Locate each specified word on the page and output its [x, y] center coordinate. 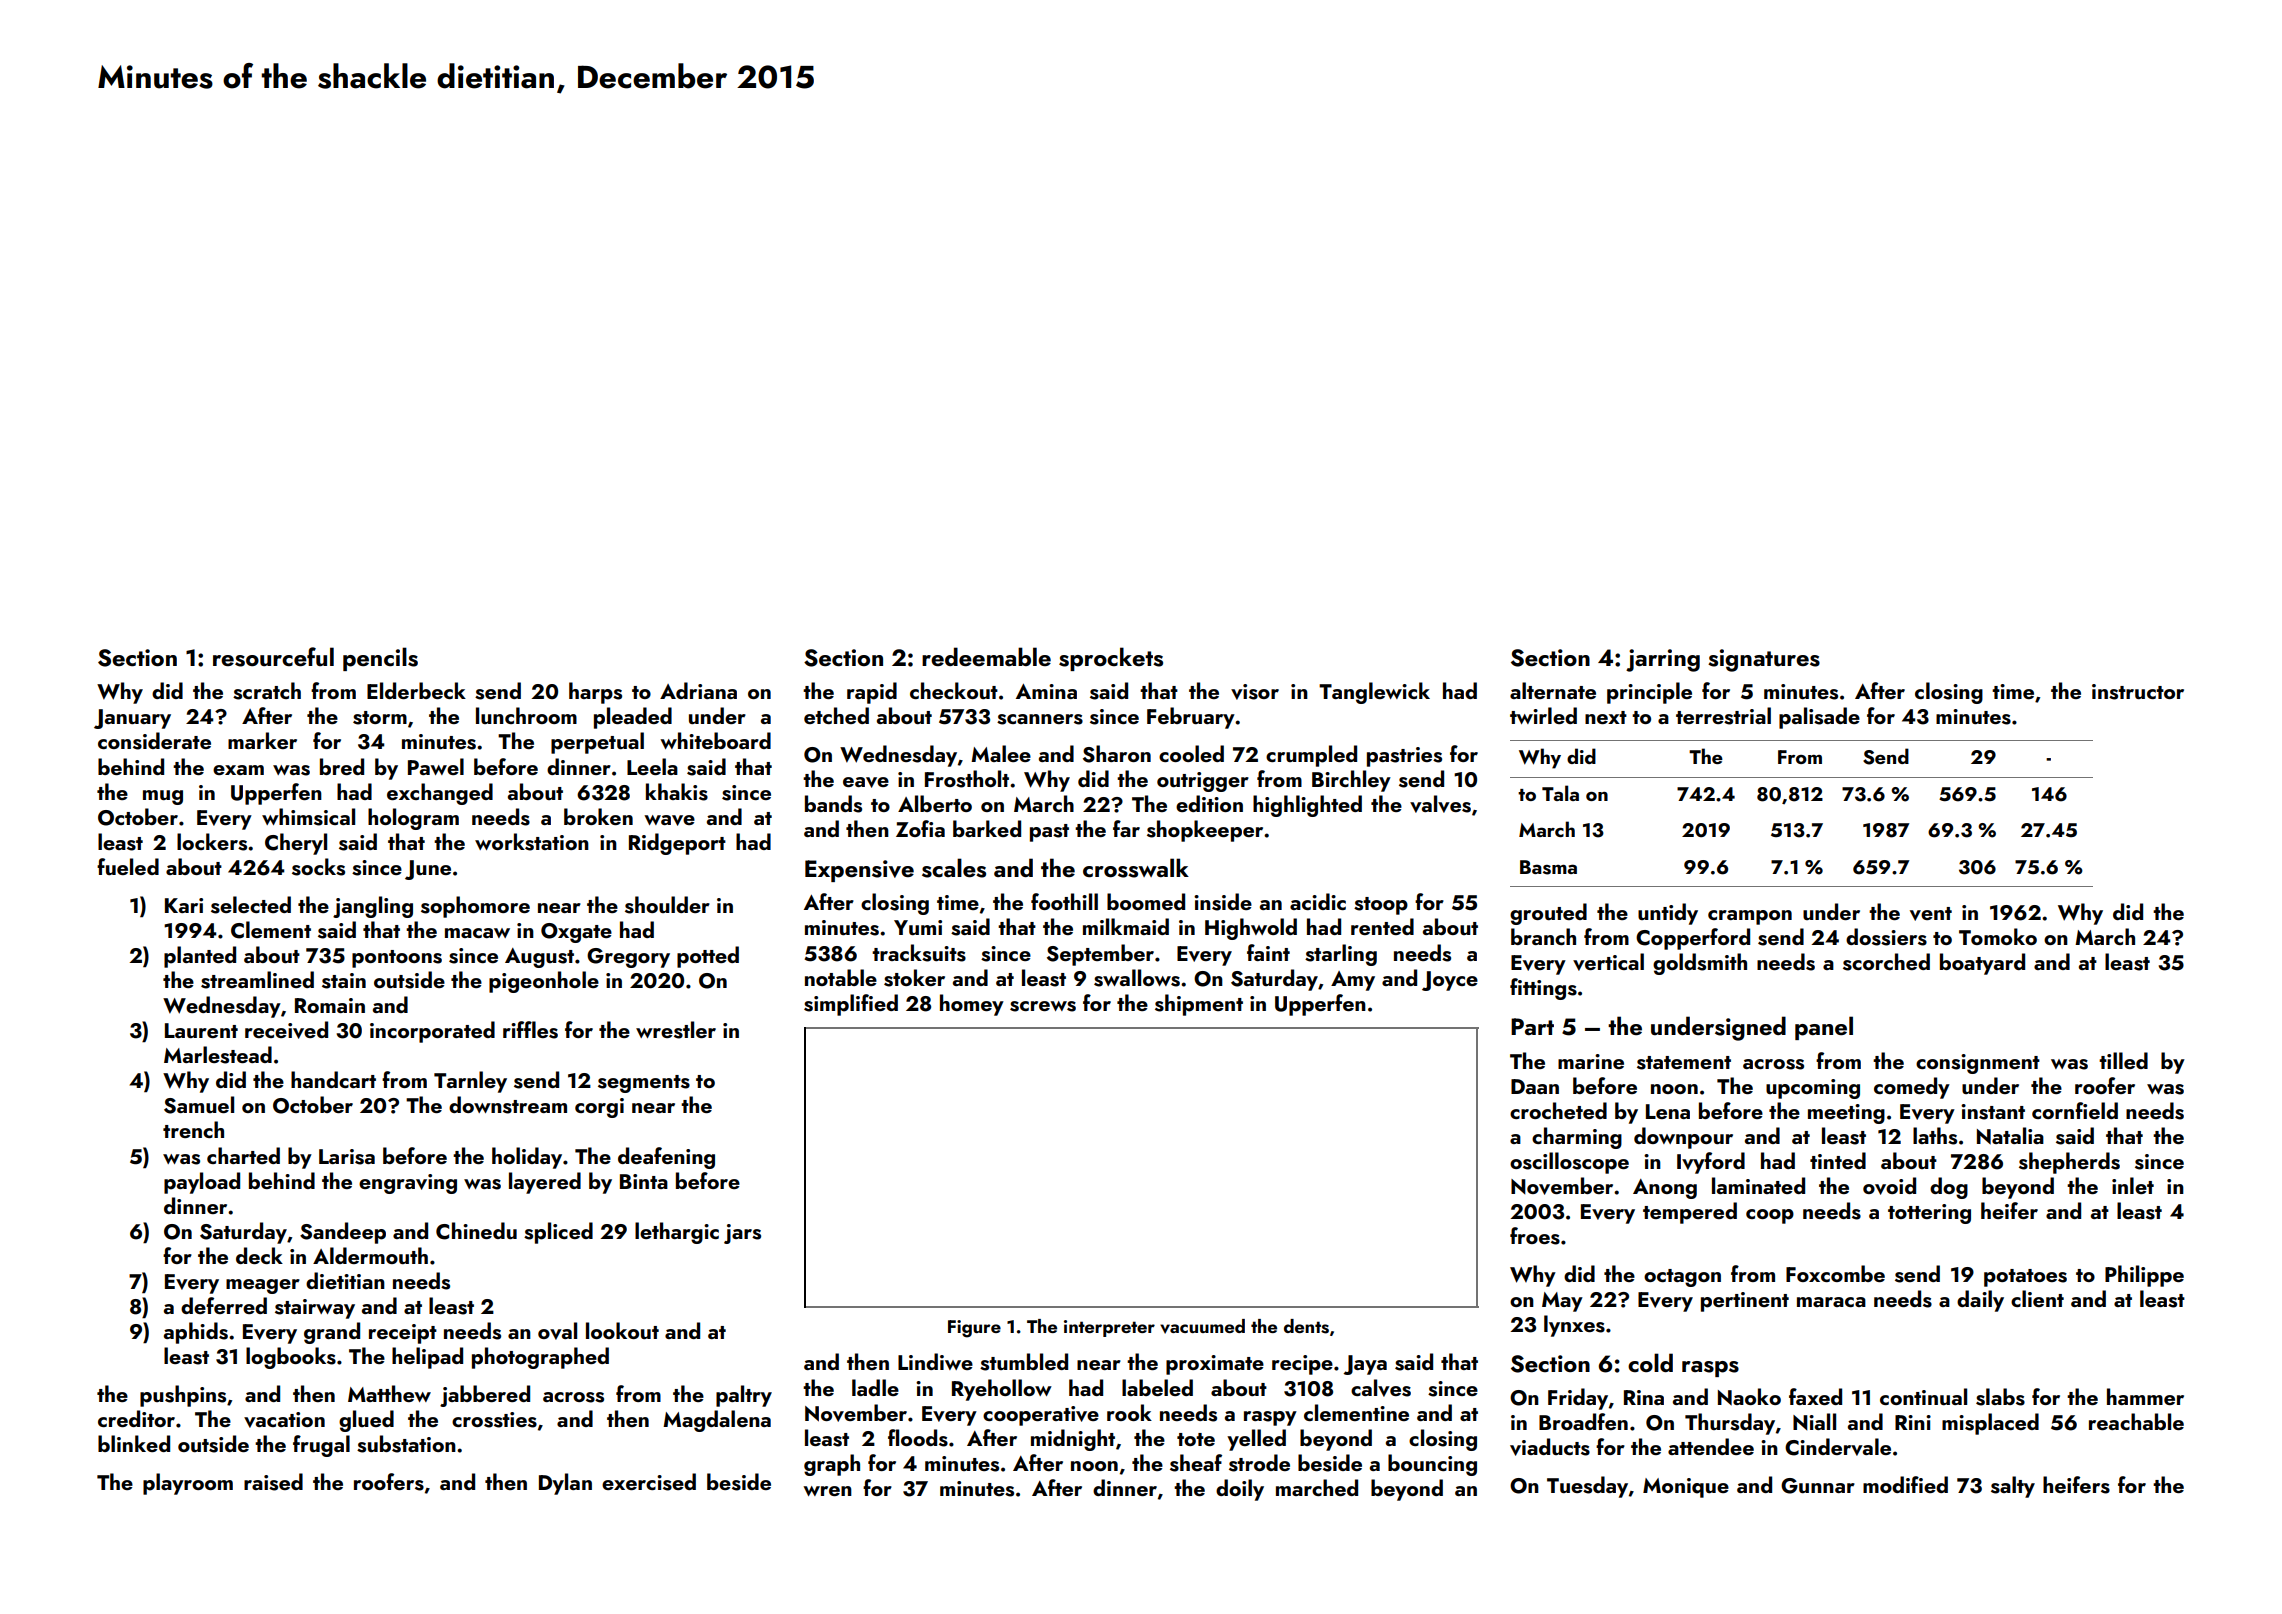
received [286, 1030]
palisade [1819, 718]
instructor [2138, 692]
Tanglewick [1374, 693]
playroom [188, 1484]
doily [1240, 1490]
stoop [1381, 906]
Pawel [436, 766]
